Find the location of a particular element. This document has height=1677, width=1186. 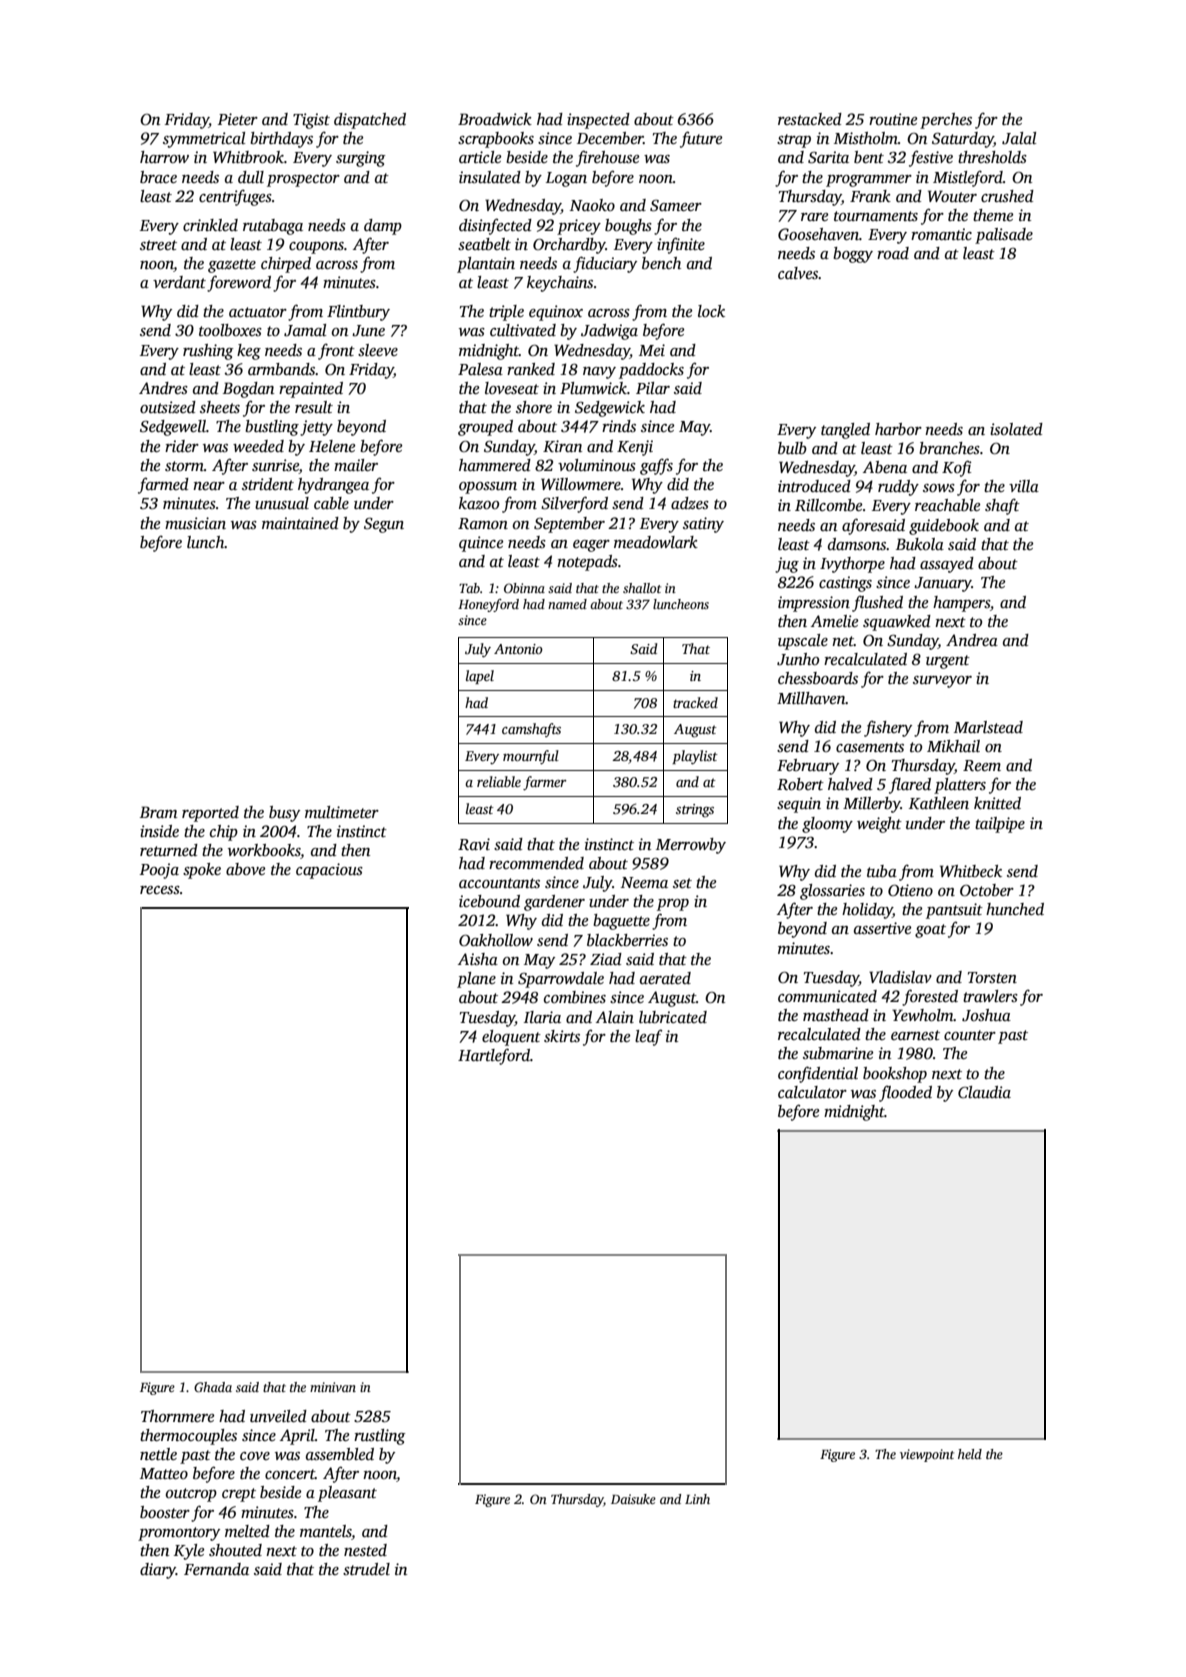

Hartleford is located at coordinates (494, 1056).
